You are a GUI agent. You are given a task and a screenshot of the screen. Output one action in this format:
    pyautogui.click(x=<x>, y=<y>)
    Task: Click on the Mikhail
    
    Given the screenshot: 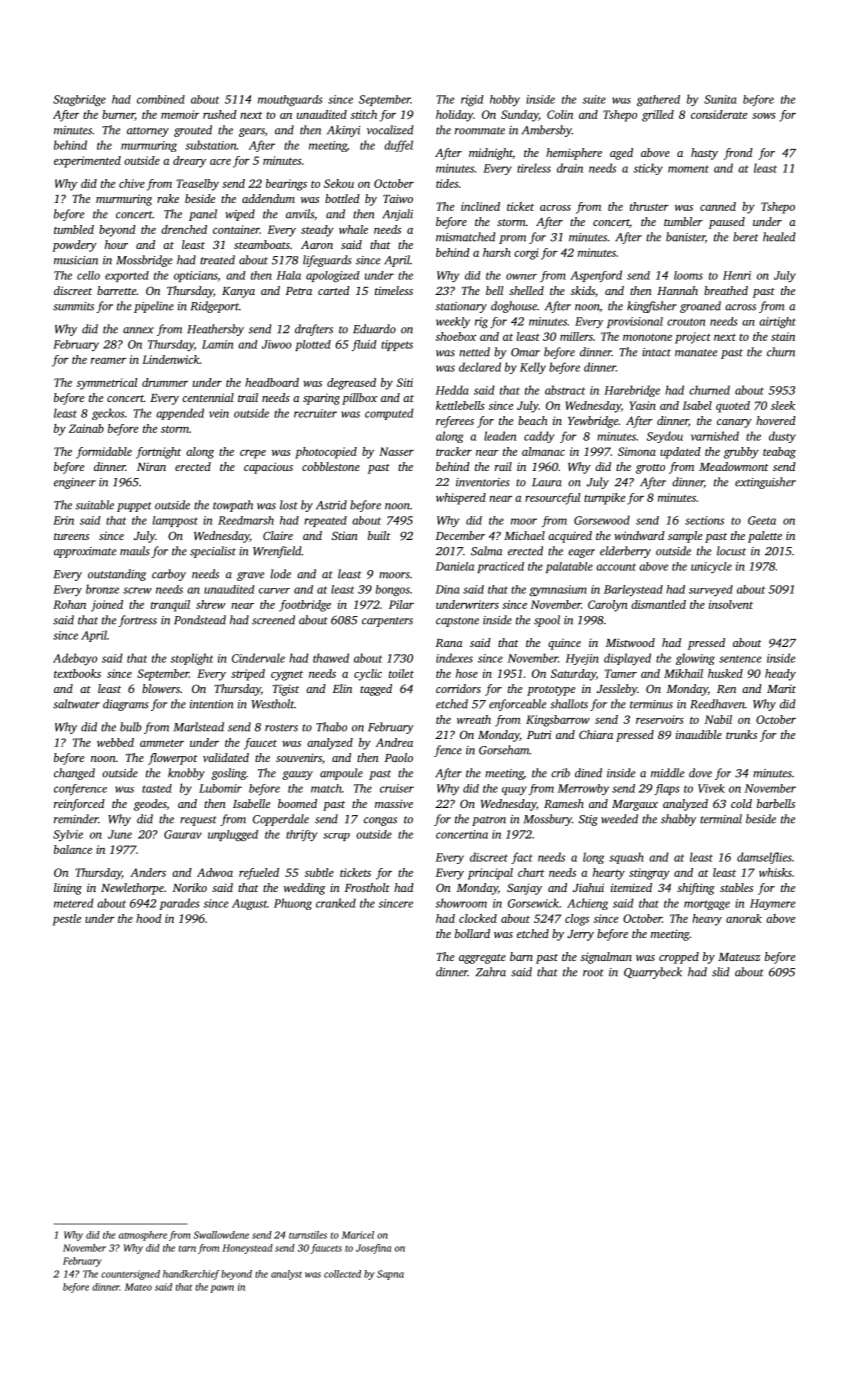 What is the action you would take?
    pyautogui.click(x=683, y=673)
